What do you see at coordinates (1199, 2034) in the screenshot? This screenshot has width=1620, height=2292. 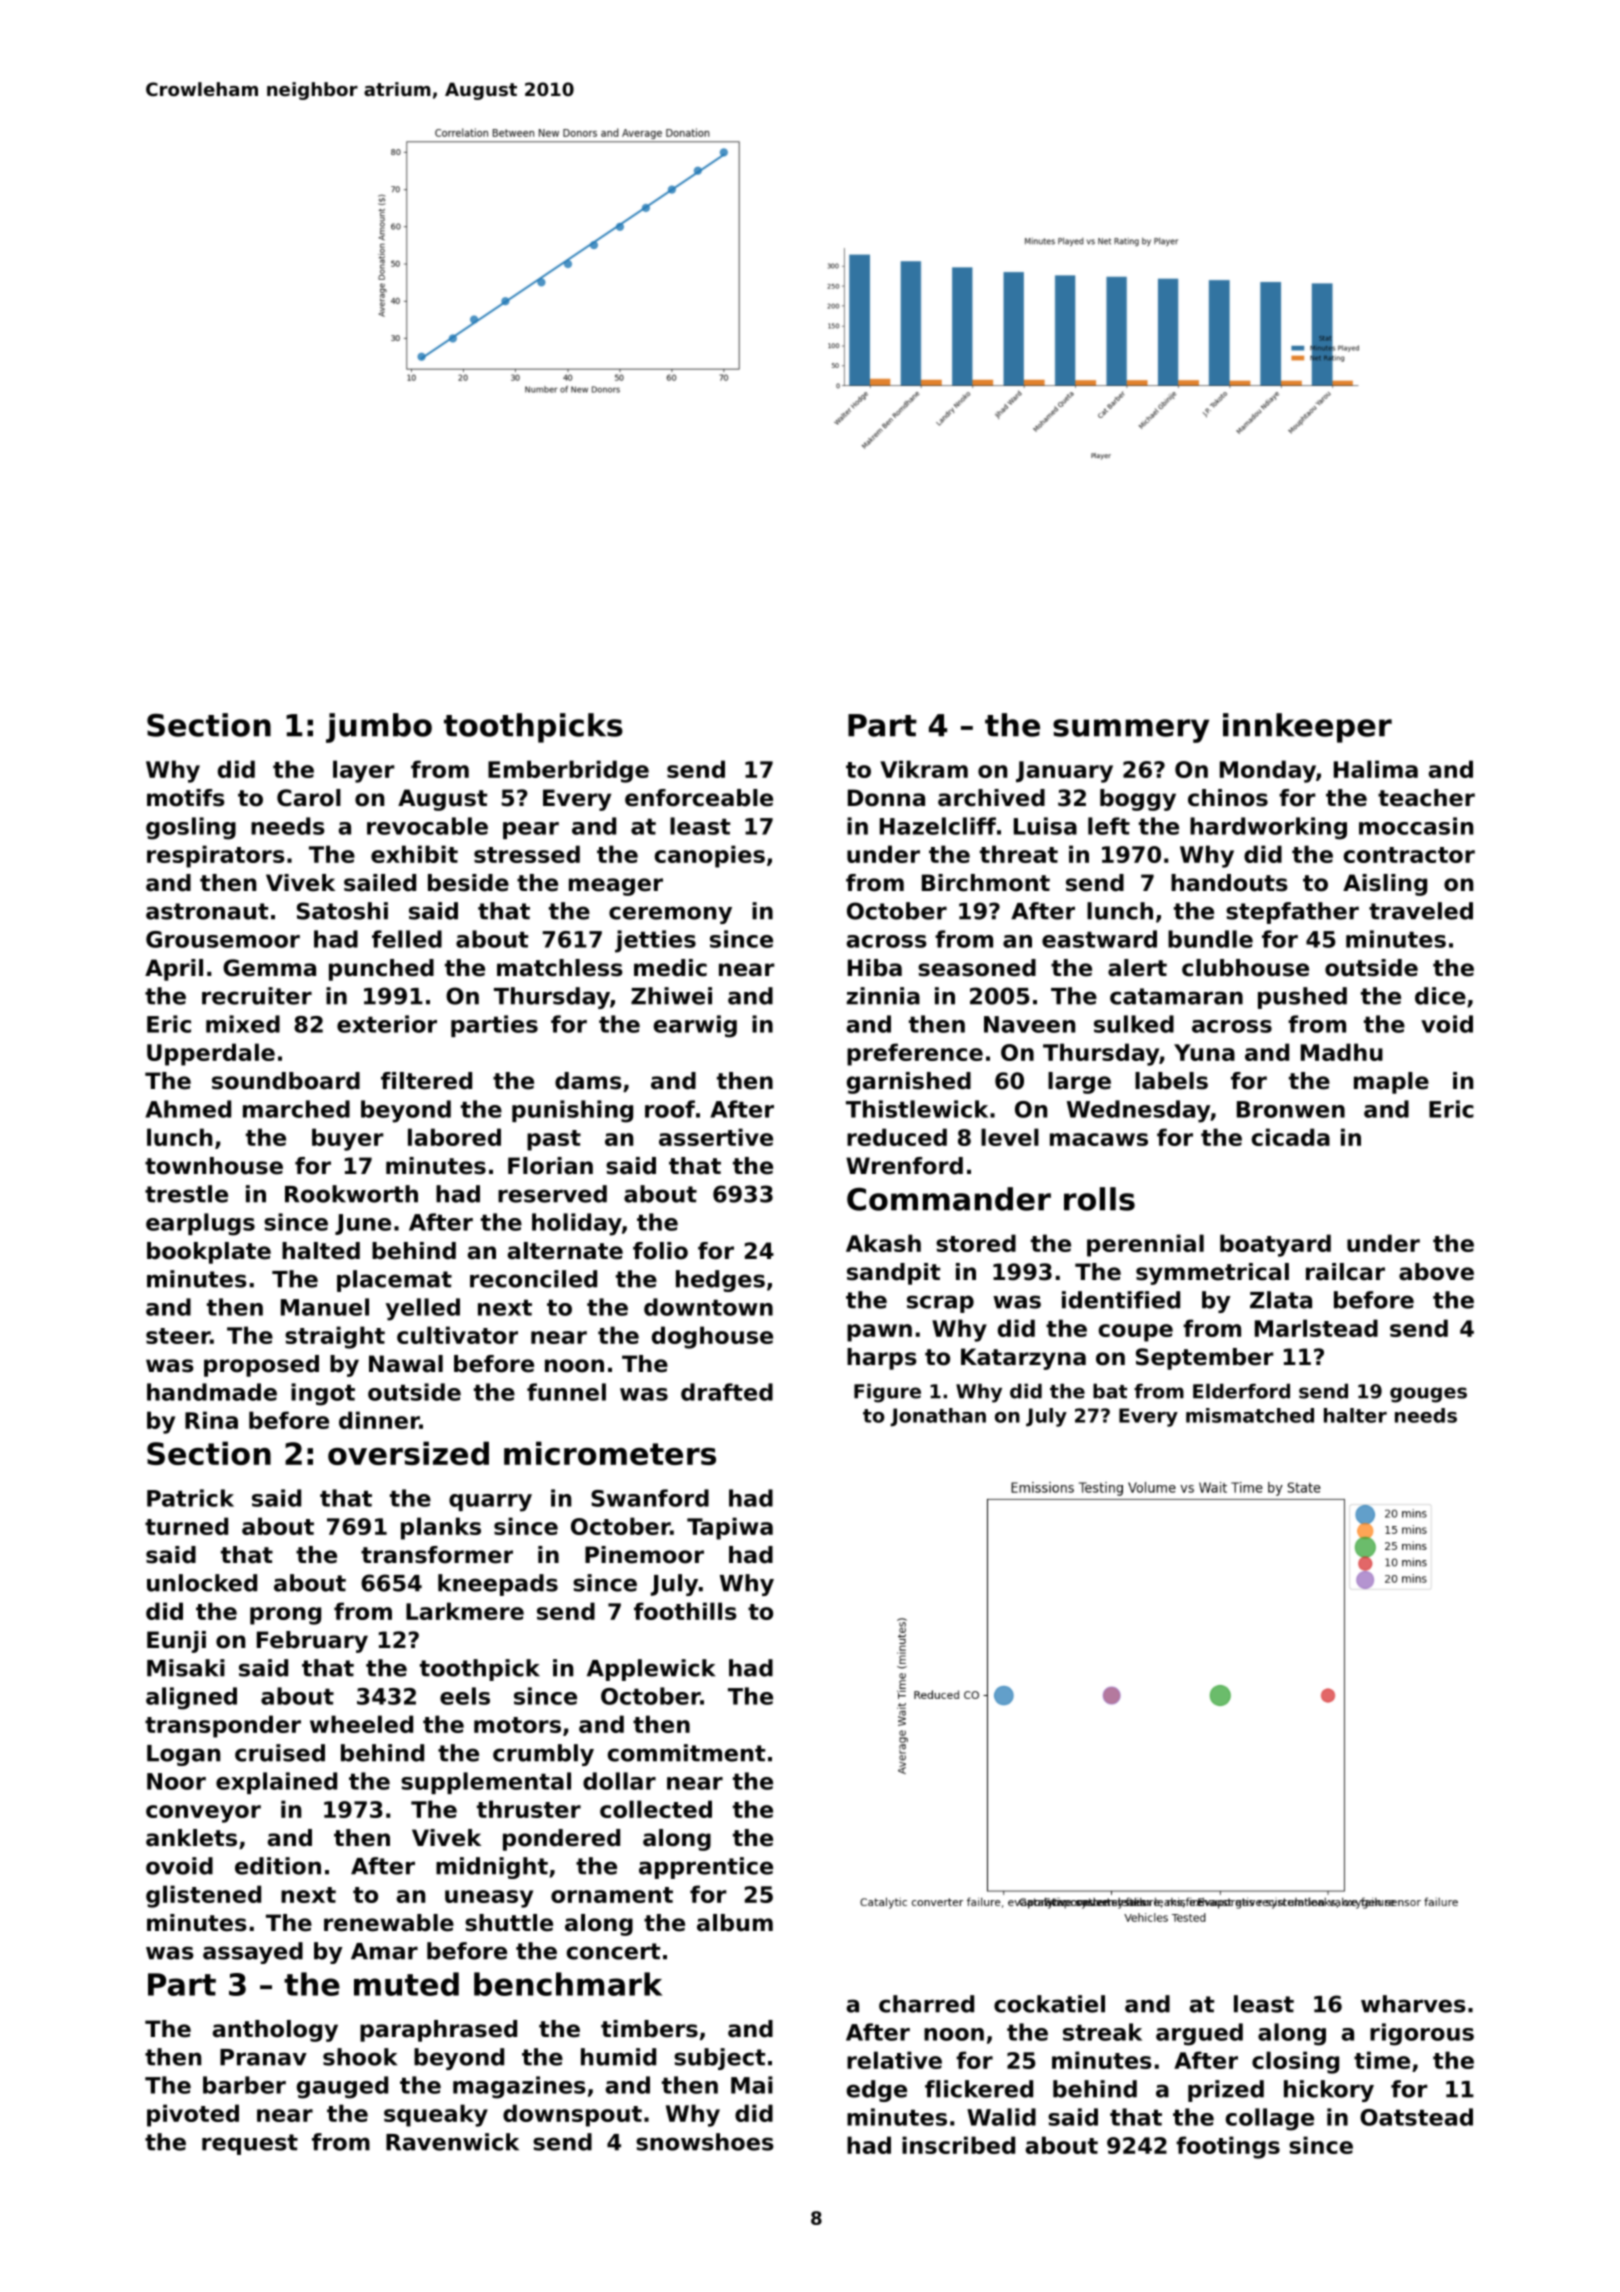 I see `argued` at bounding box center [1199, 2034].
